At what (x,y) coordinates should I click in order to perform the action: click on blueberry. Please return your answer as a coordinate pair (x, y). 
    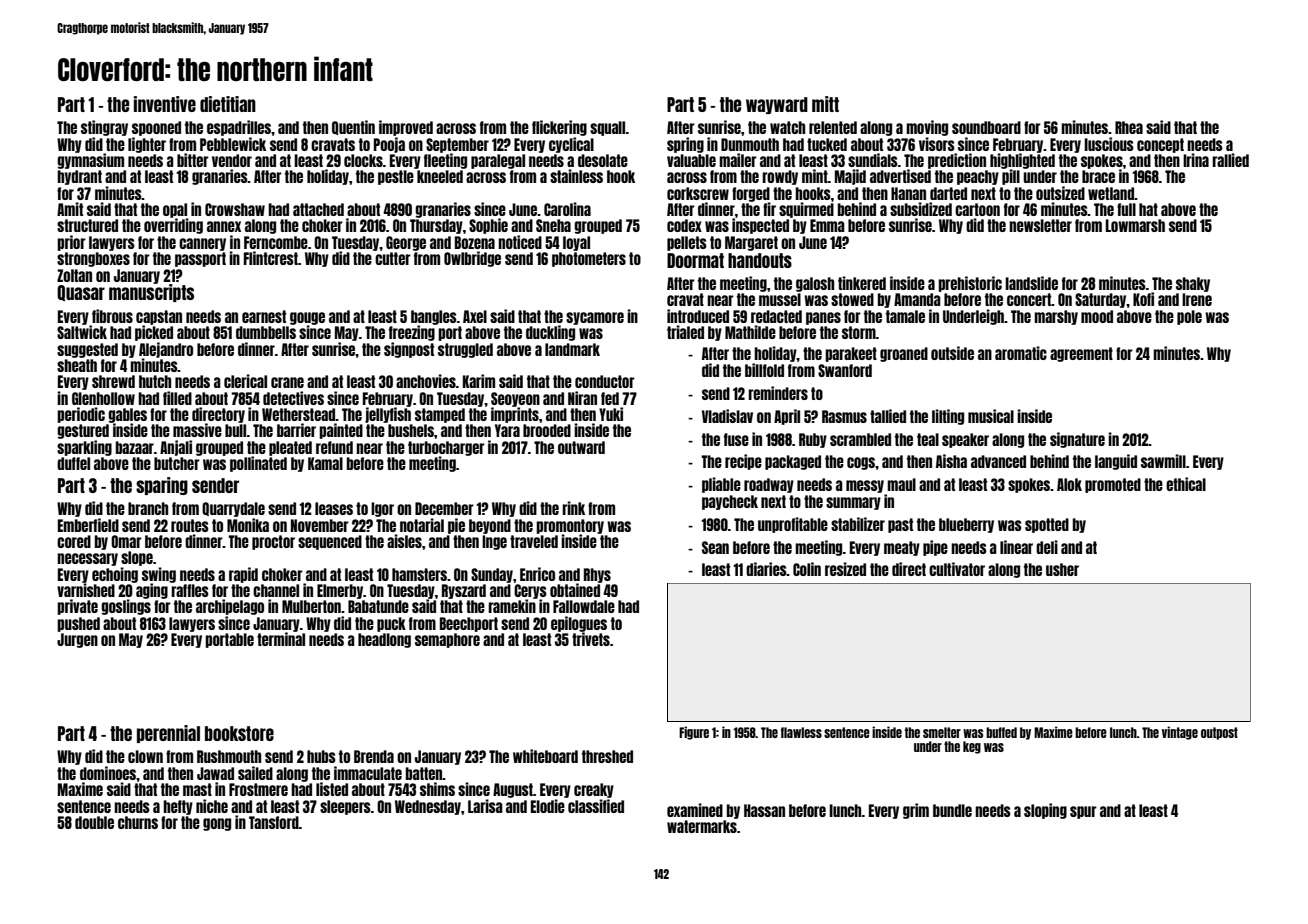
    Looking at the image, I should click on (966, 525).
